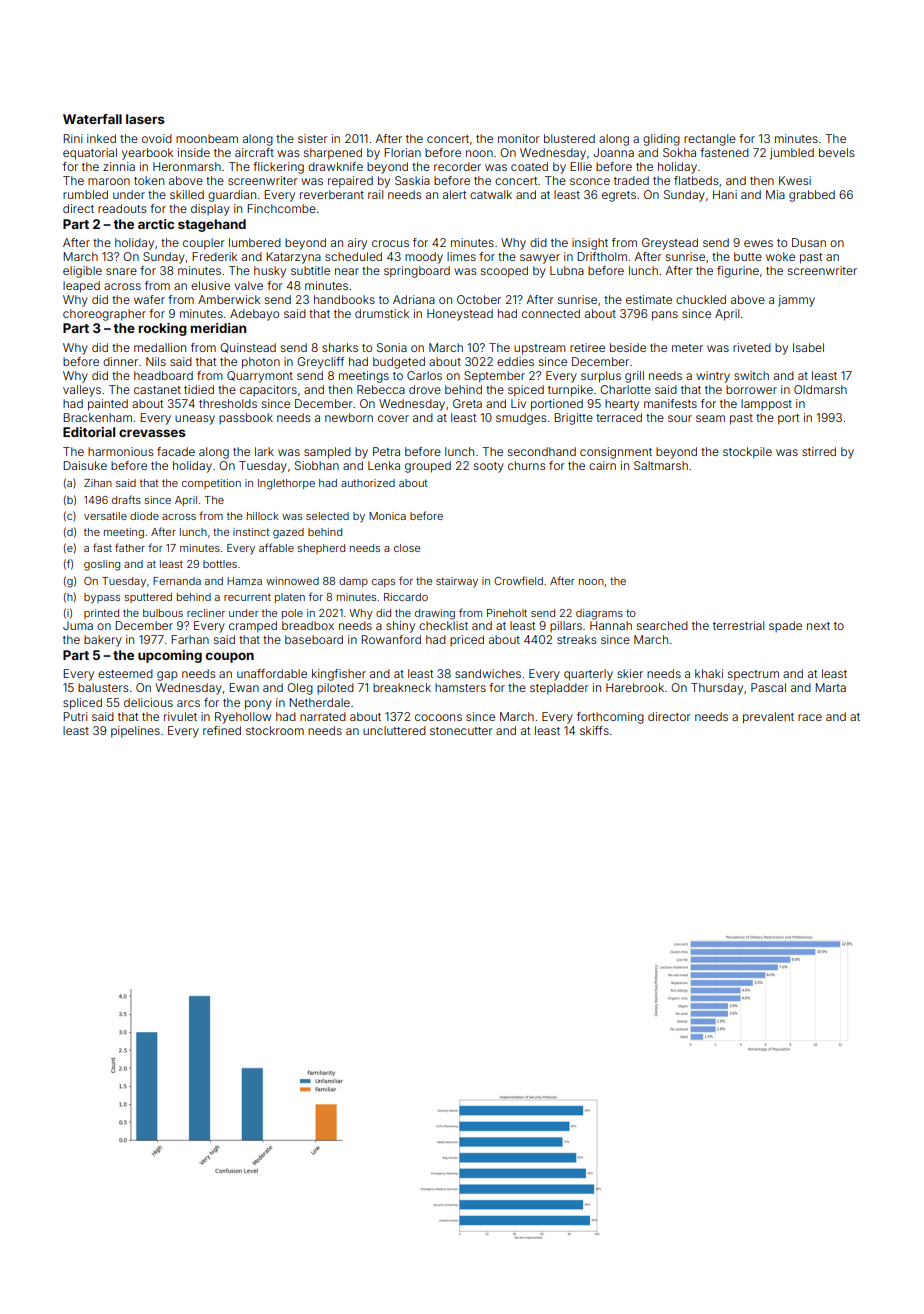  Describe the element at coordinates (461, 731) in the page. I see `stonecutter` at that location.
